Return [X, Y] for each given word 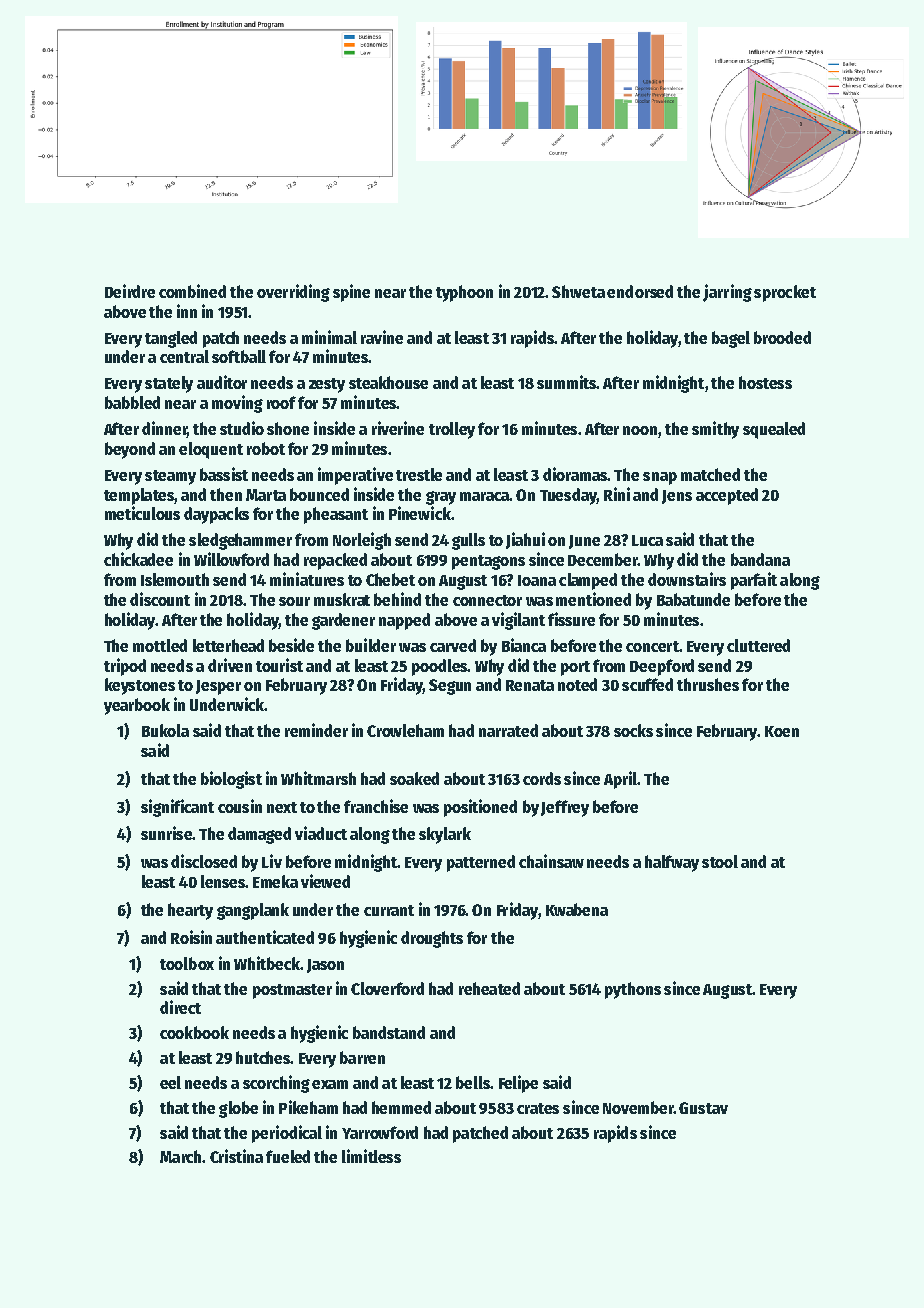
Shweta [578, 291]
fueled [288, 1156]
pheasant [336, 515]
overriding [293, 293]
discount [160, 599]
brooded [782, 337]
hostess [765, 382]
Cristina [236, 1156]
